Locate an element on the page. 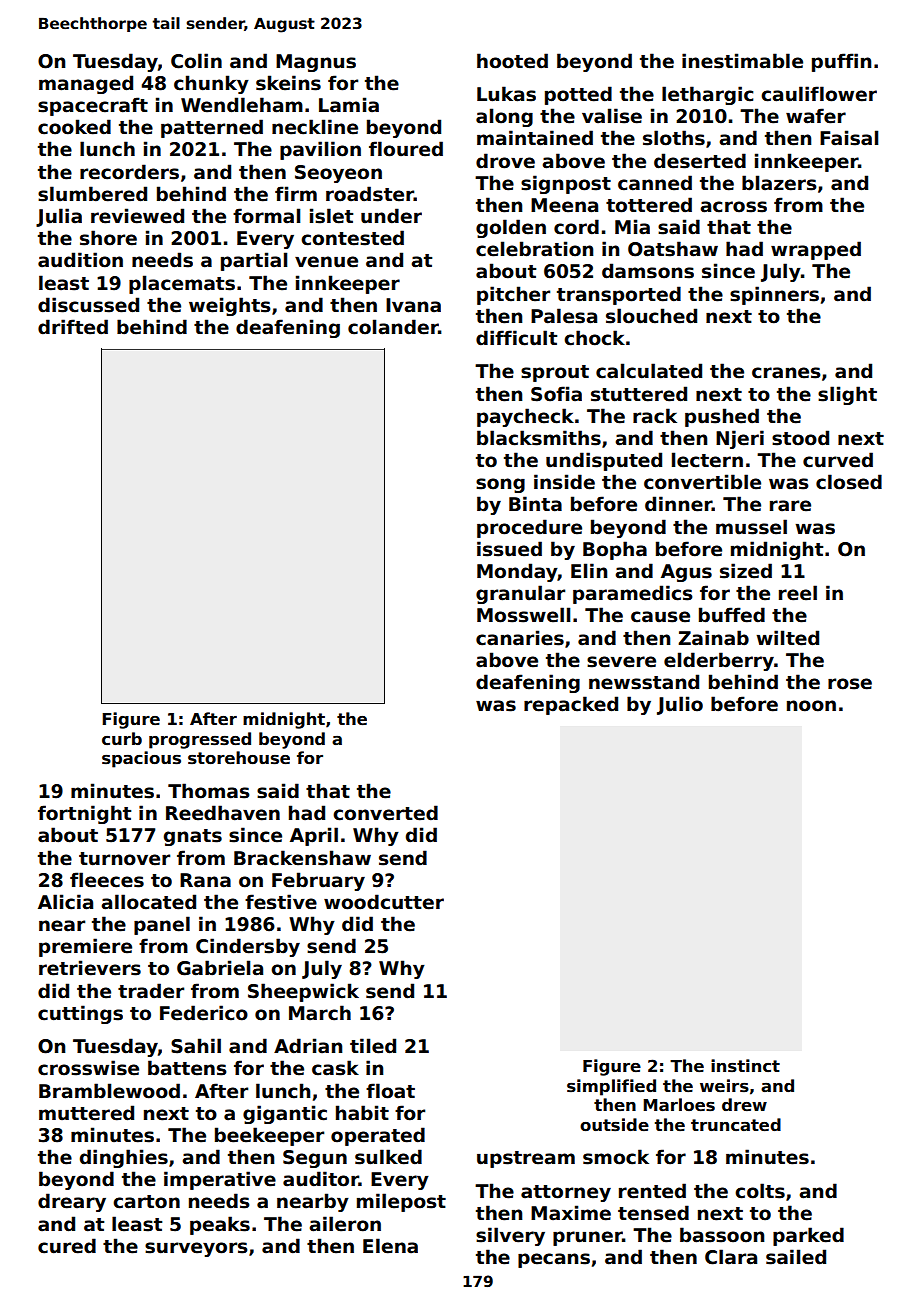 The height and width of the document is (1308, 924). parked is located at coordinates (808, 1236).
